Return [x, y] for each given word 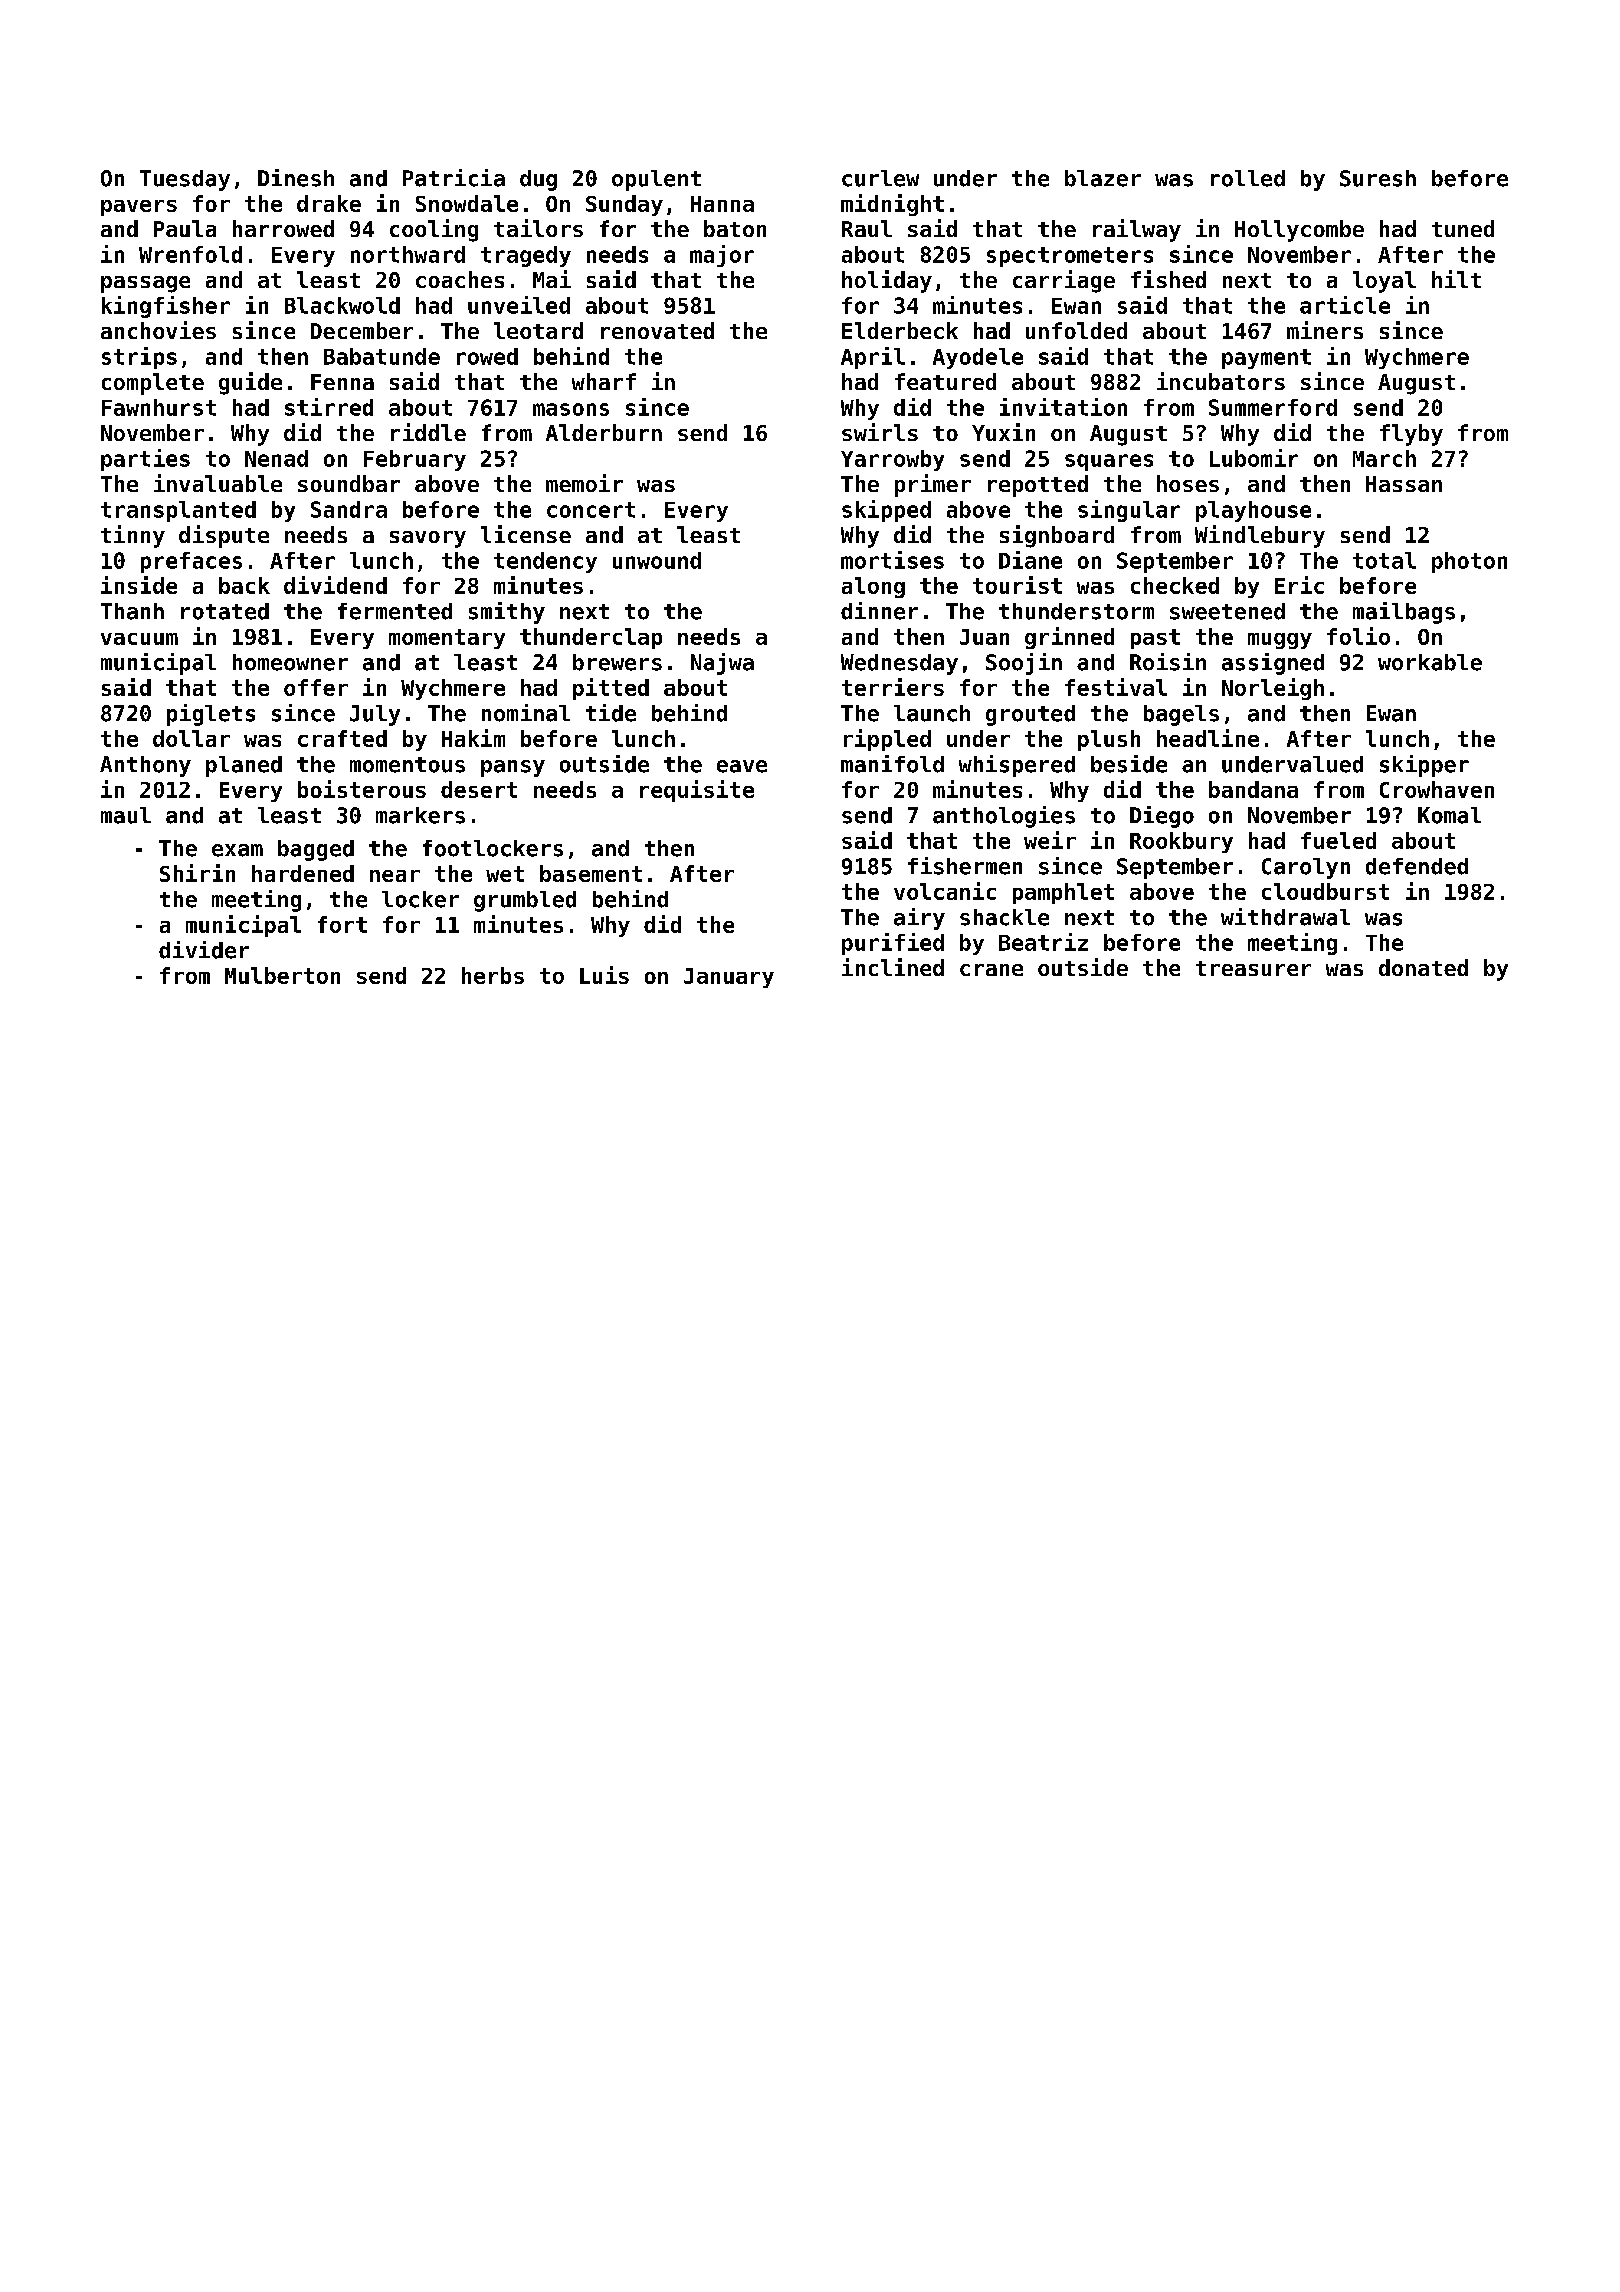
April [873, 358]
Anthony [145, 766]
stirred [329, 407]
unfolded [1076, 330]
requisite [697, 791]
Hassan [1404, 484]
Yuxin [1003, 432]
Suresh [1378, 178]
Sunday [624, 205]
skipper [1424, 766]
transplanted [178, 511]
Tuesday [185, 180]
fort [342, 924]
